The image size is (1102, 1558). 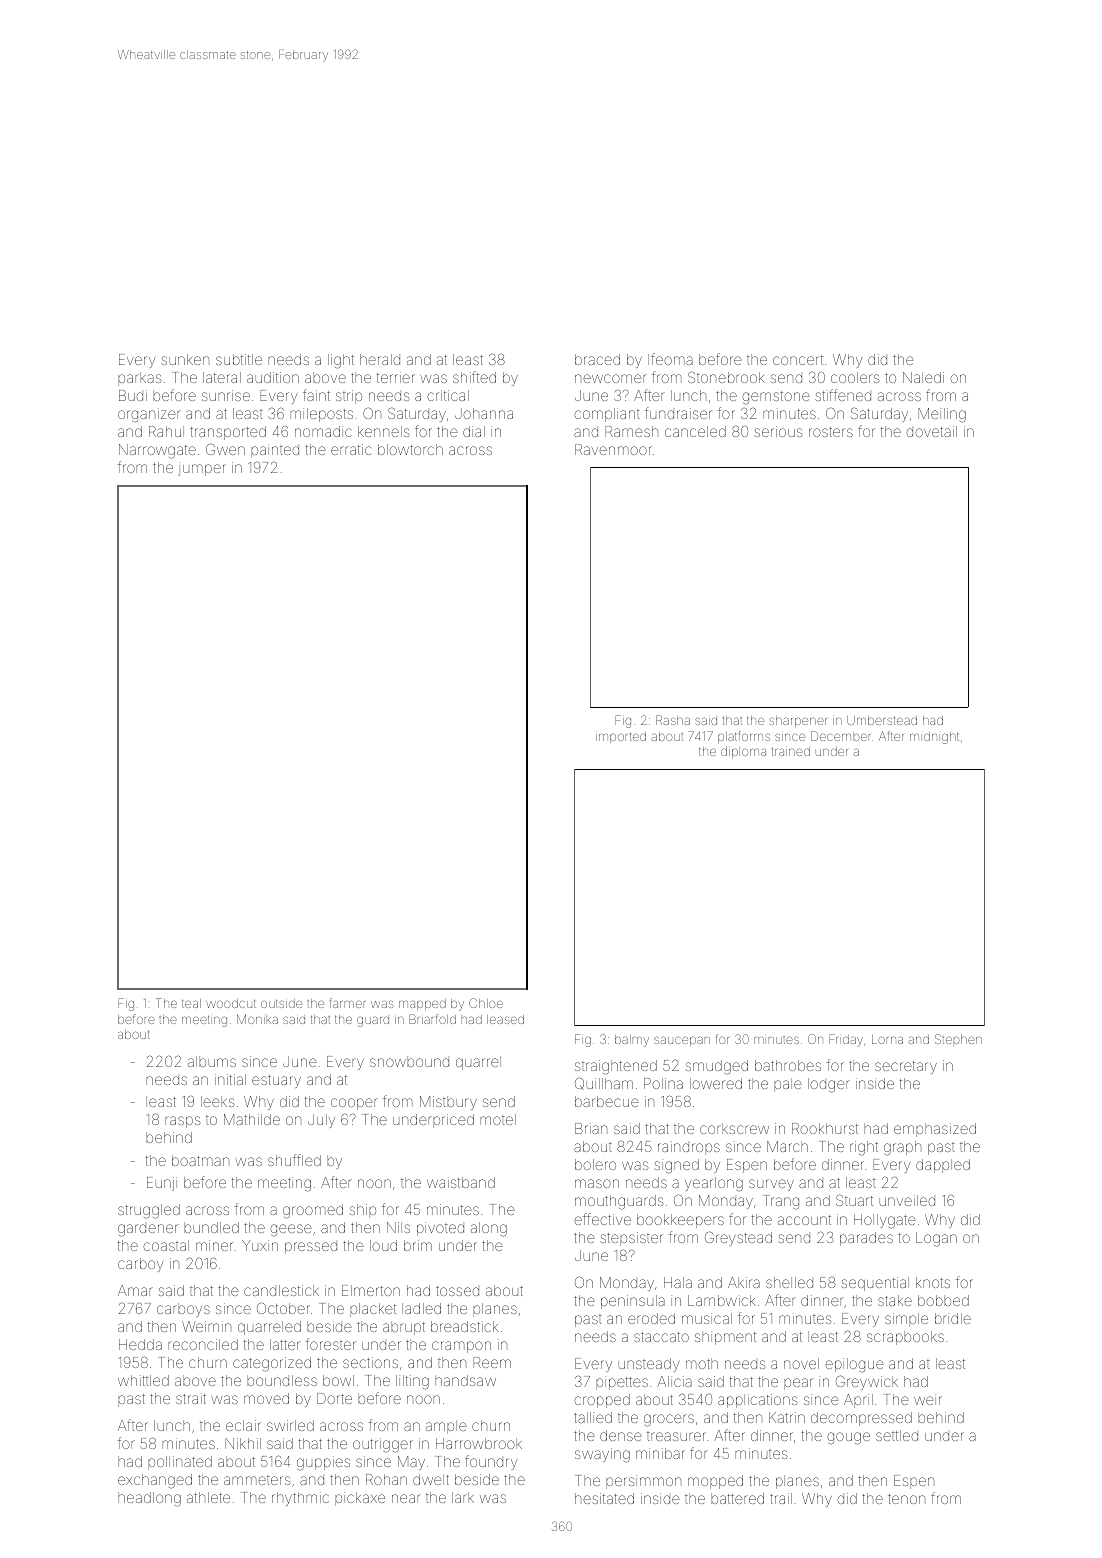 I want to click on Lorna, so click(x=887, y=1039).
